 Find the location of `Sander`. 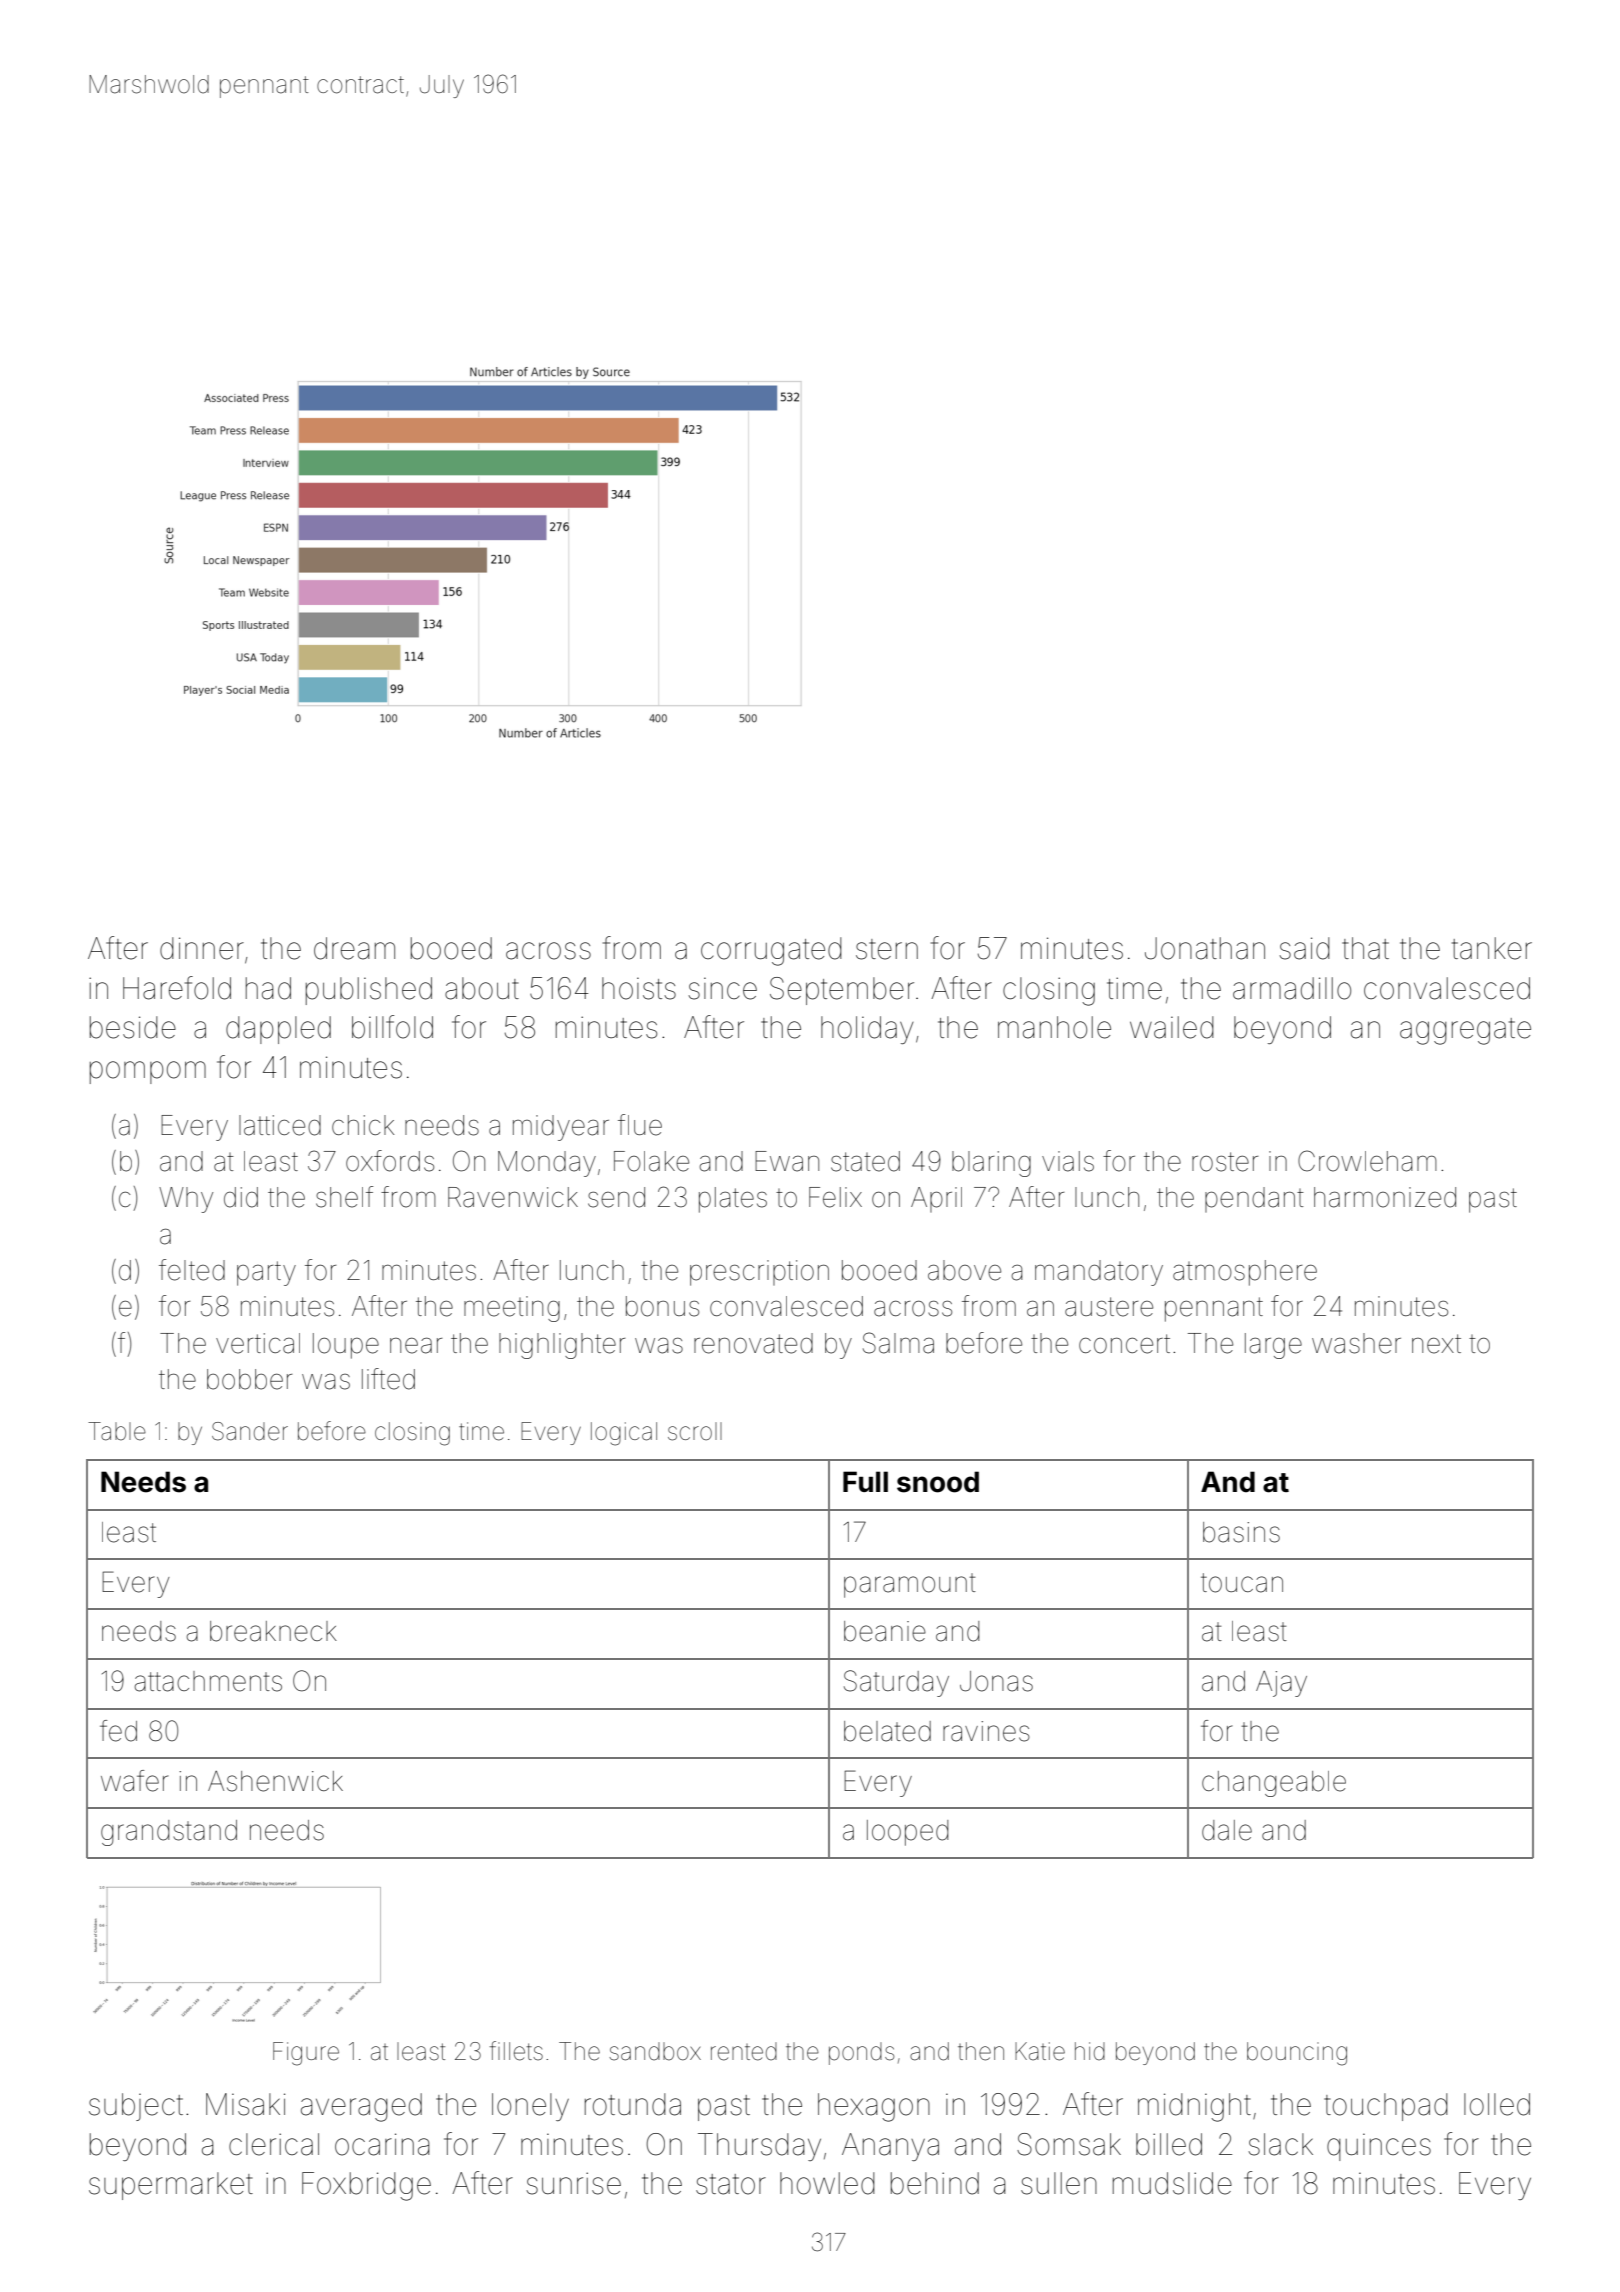

Sander is located at coordinates (250, 1431).
